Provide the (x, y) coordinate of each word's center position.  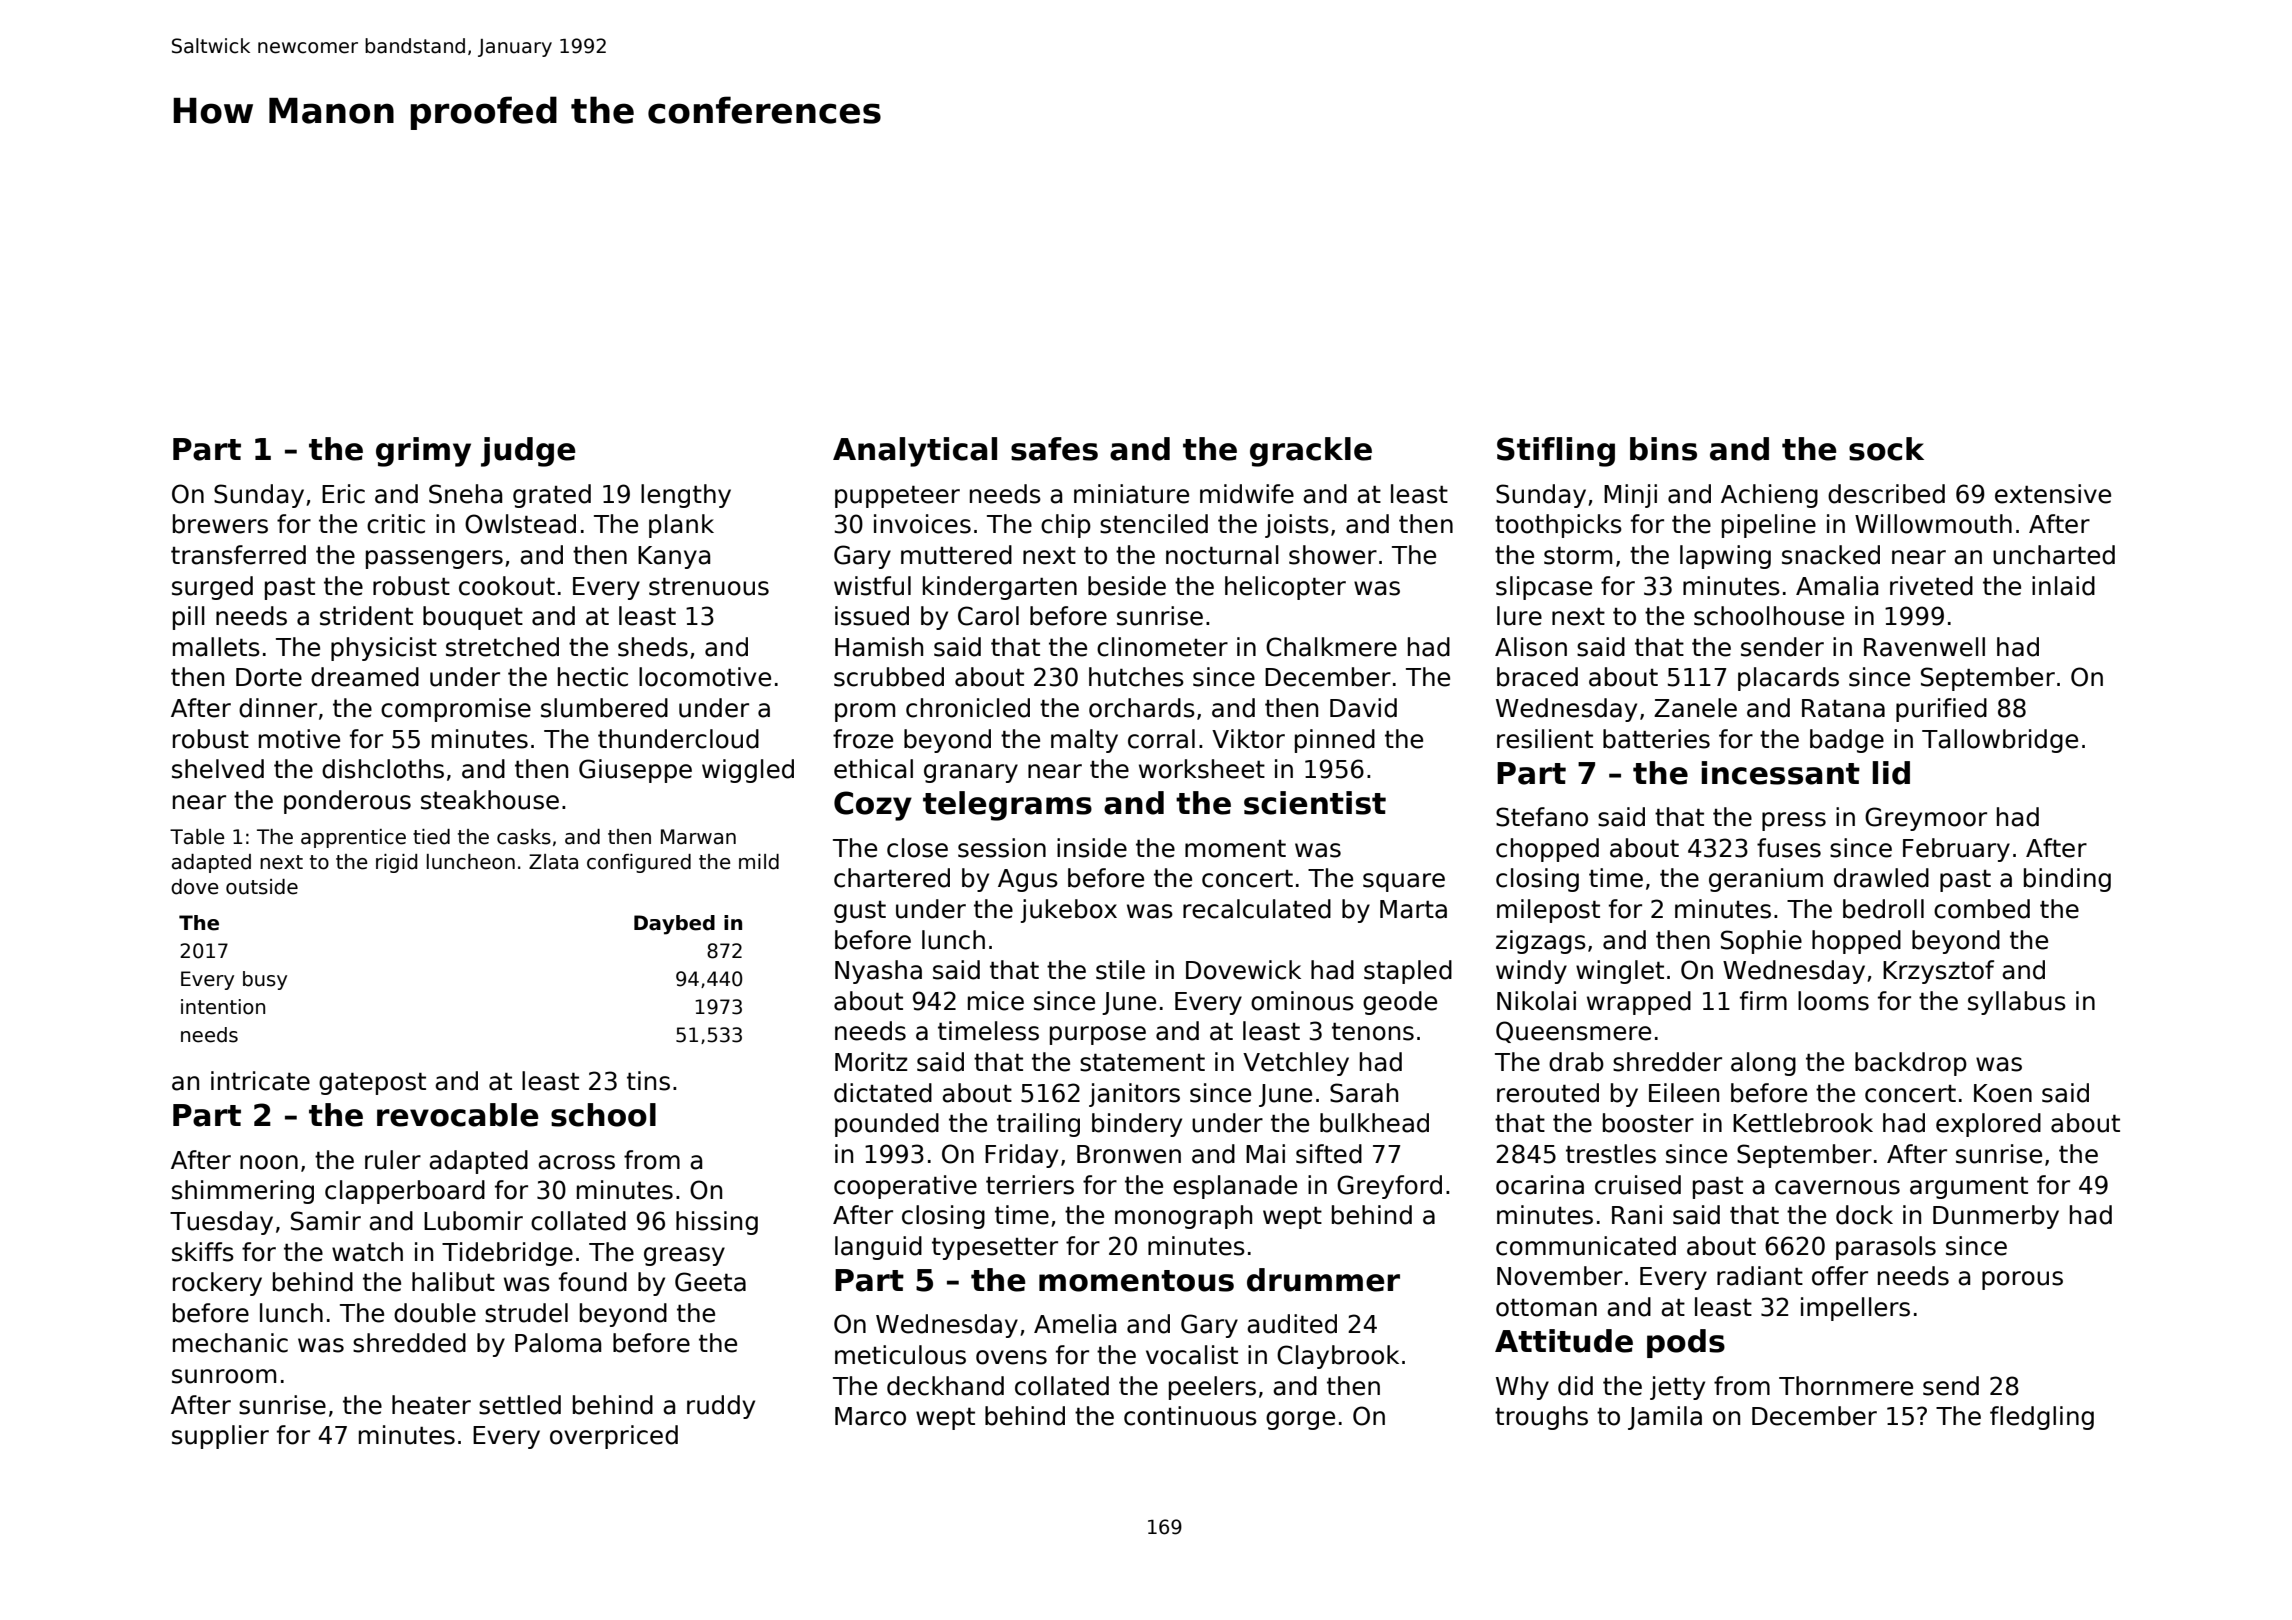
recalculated (1257, 909)
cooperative (905, 1187)
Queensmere (1573, 1032)
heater (431, 1405)
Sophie (1761, 942)
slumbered (604, 708)
